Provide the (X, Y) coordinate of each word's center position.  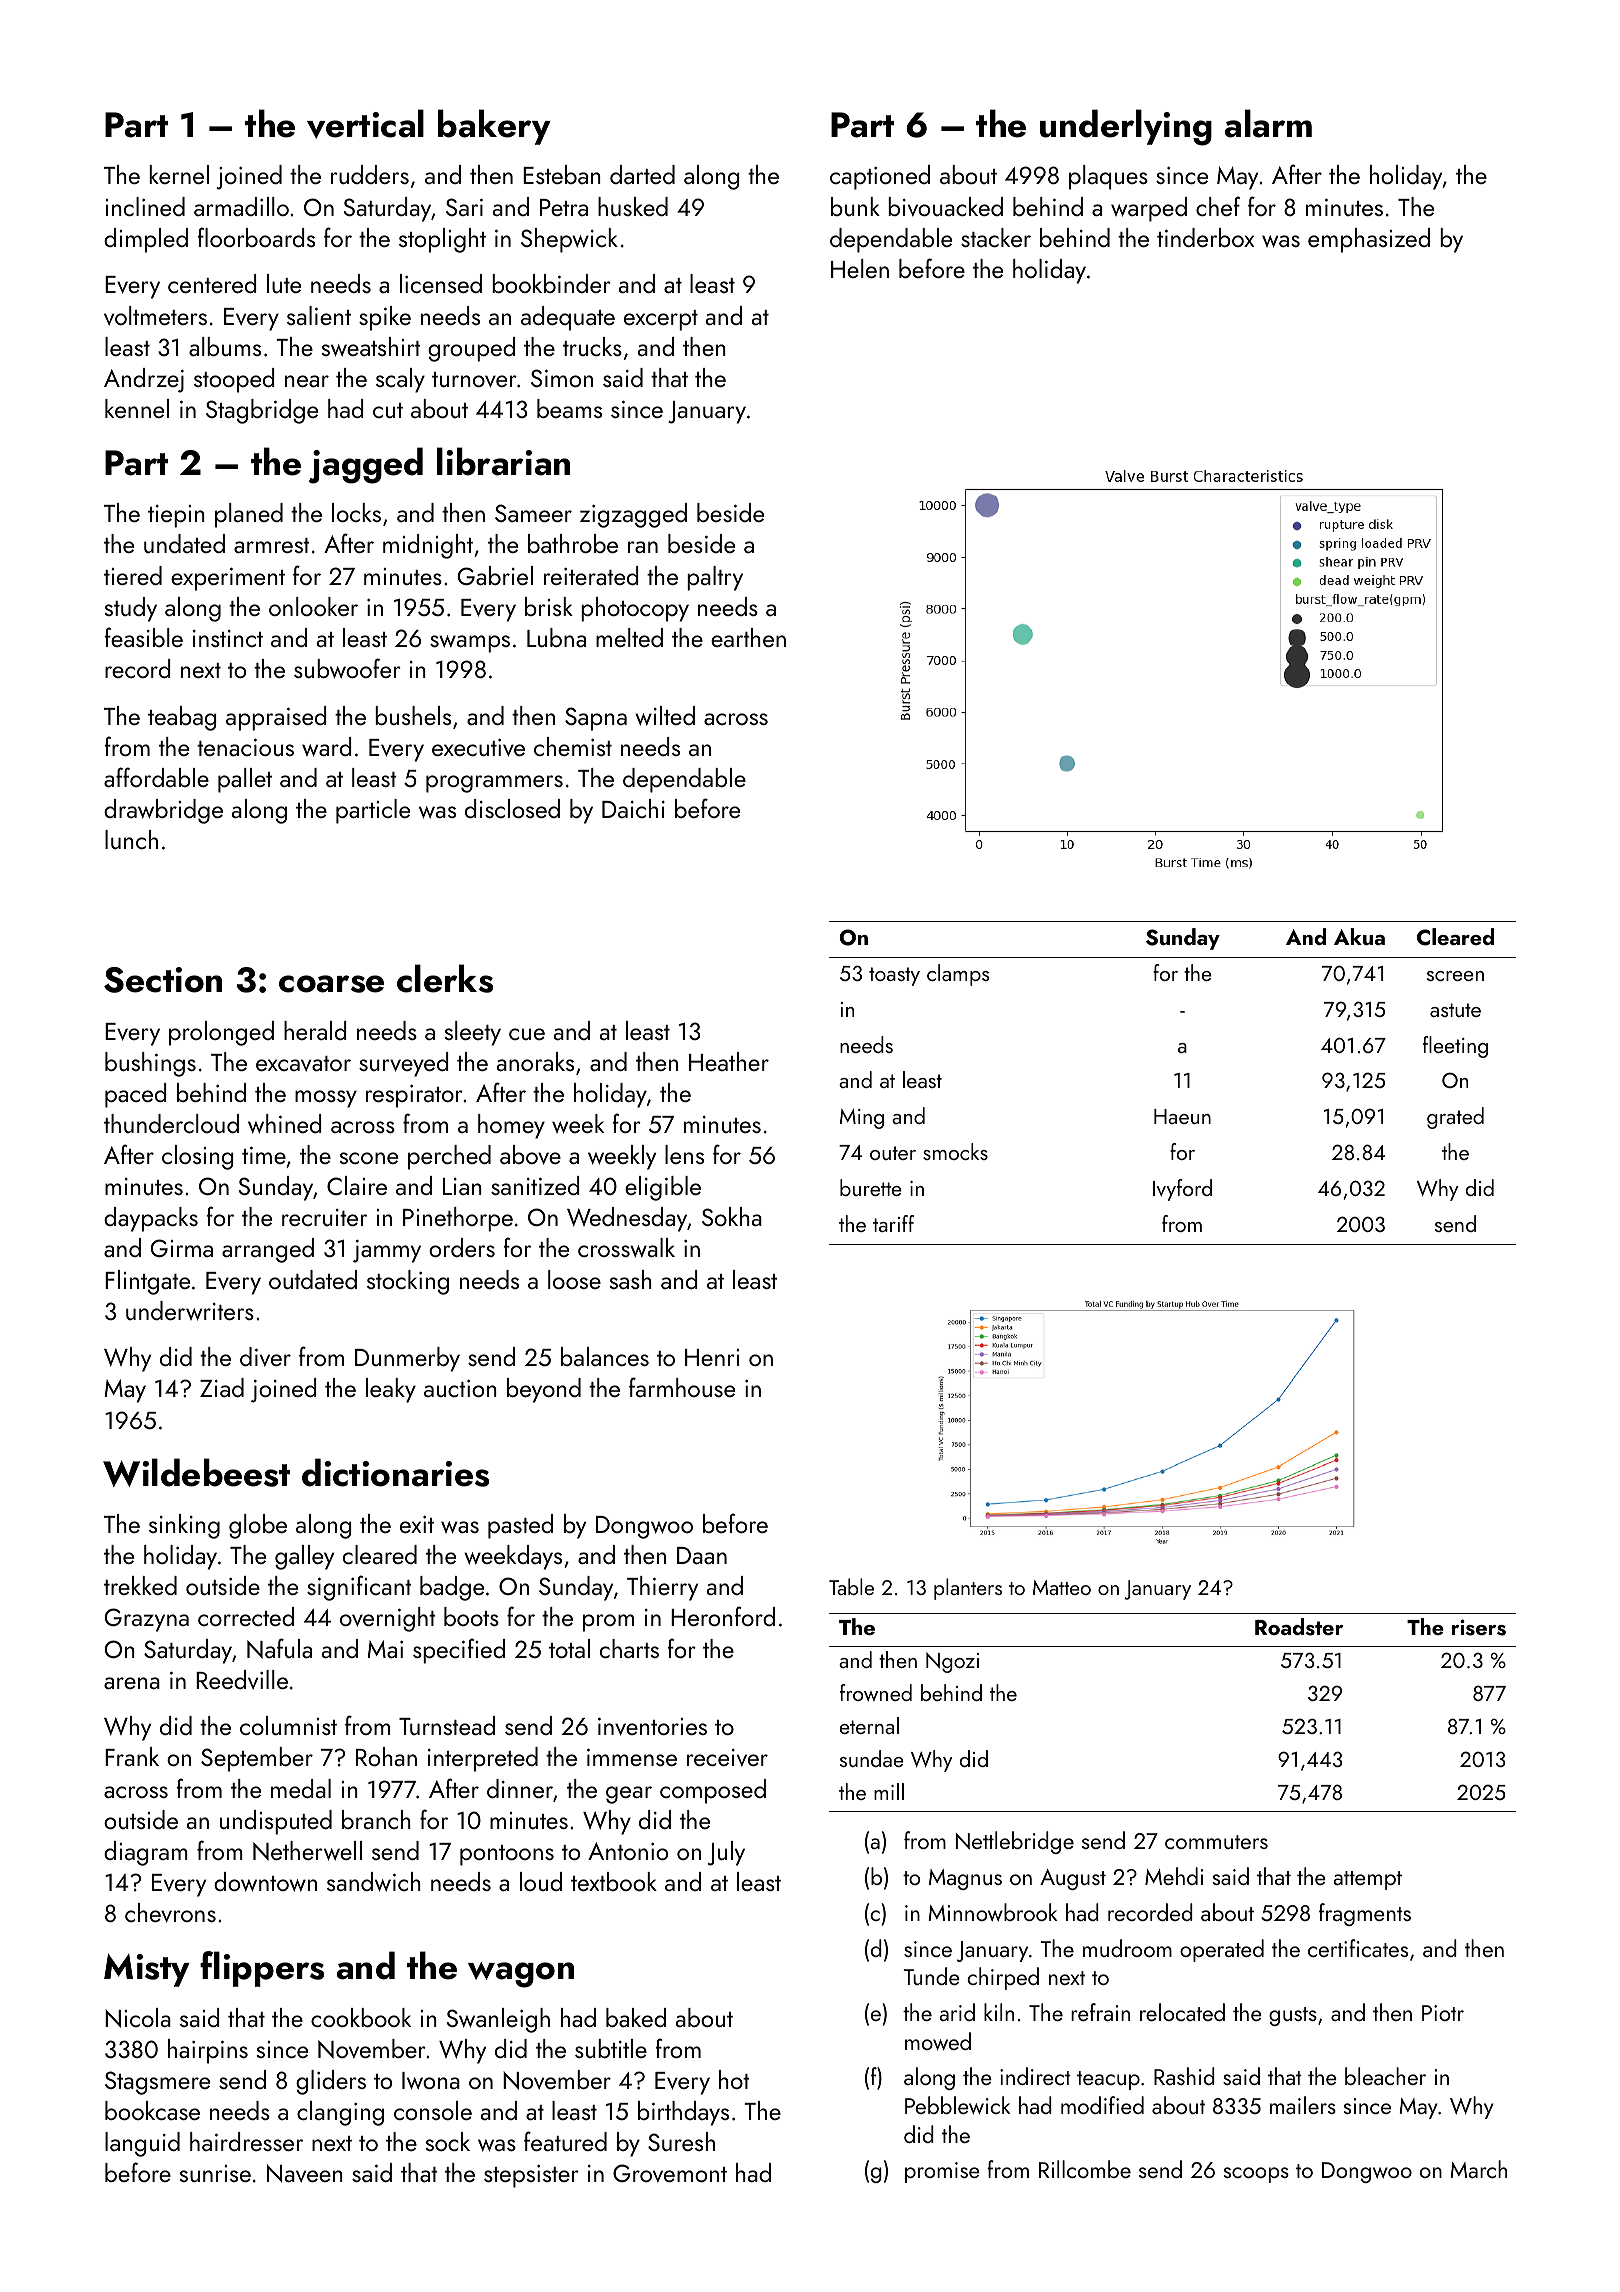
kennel (137, 408)
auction (460, 1388)
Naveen (305, 2173)
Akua (1359, 936)
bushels (413, 715)
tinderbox (1205, 237)
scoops (1256, 2175)
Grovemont (670, 2173)
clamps (958, 975)
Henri (712, 1357)
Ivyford (1182, 1190)
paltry (715, 578)
